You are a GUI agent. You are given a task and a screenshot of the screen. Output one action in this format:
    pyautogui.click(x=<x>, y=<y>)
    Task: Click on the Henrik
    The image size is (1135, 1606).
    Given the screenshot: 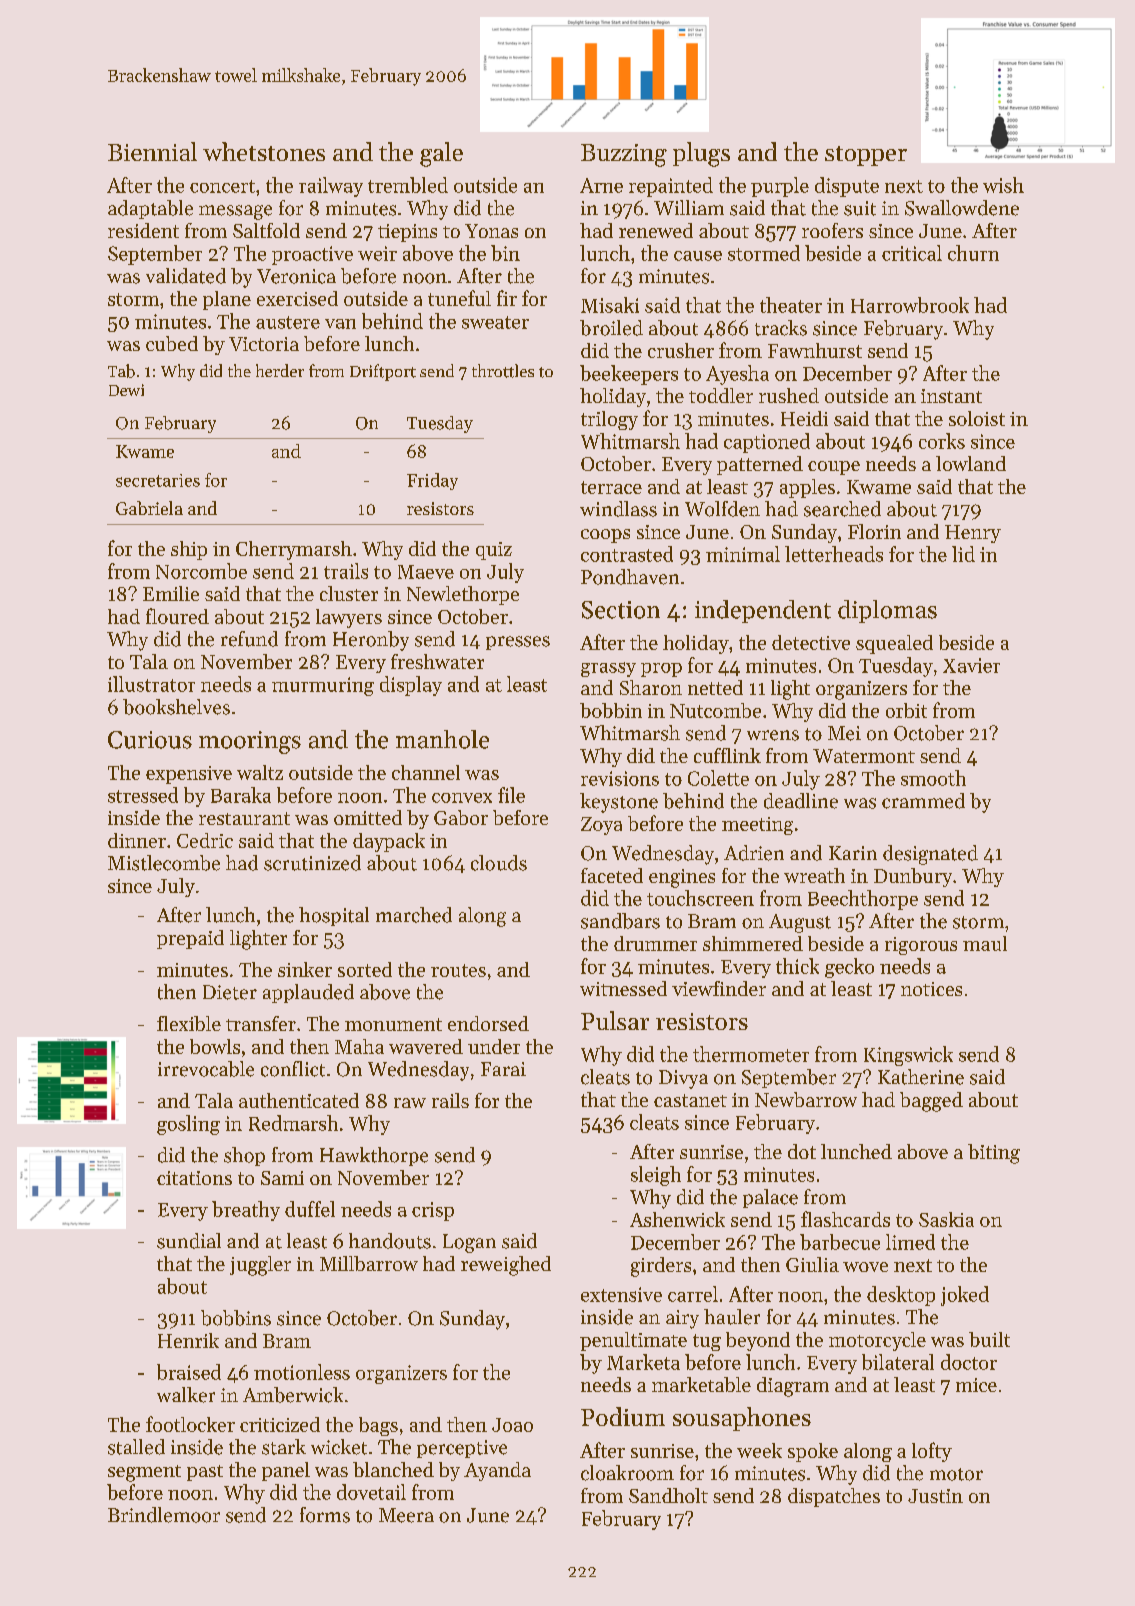 What is the action you would take?
    pyautogui.click(x=188, y=1340)
